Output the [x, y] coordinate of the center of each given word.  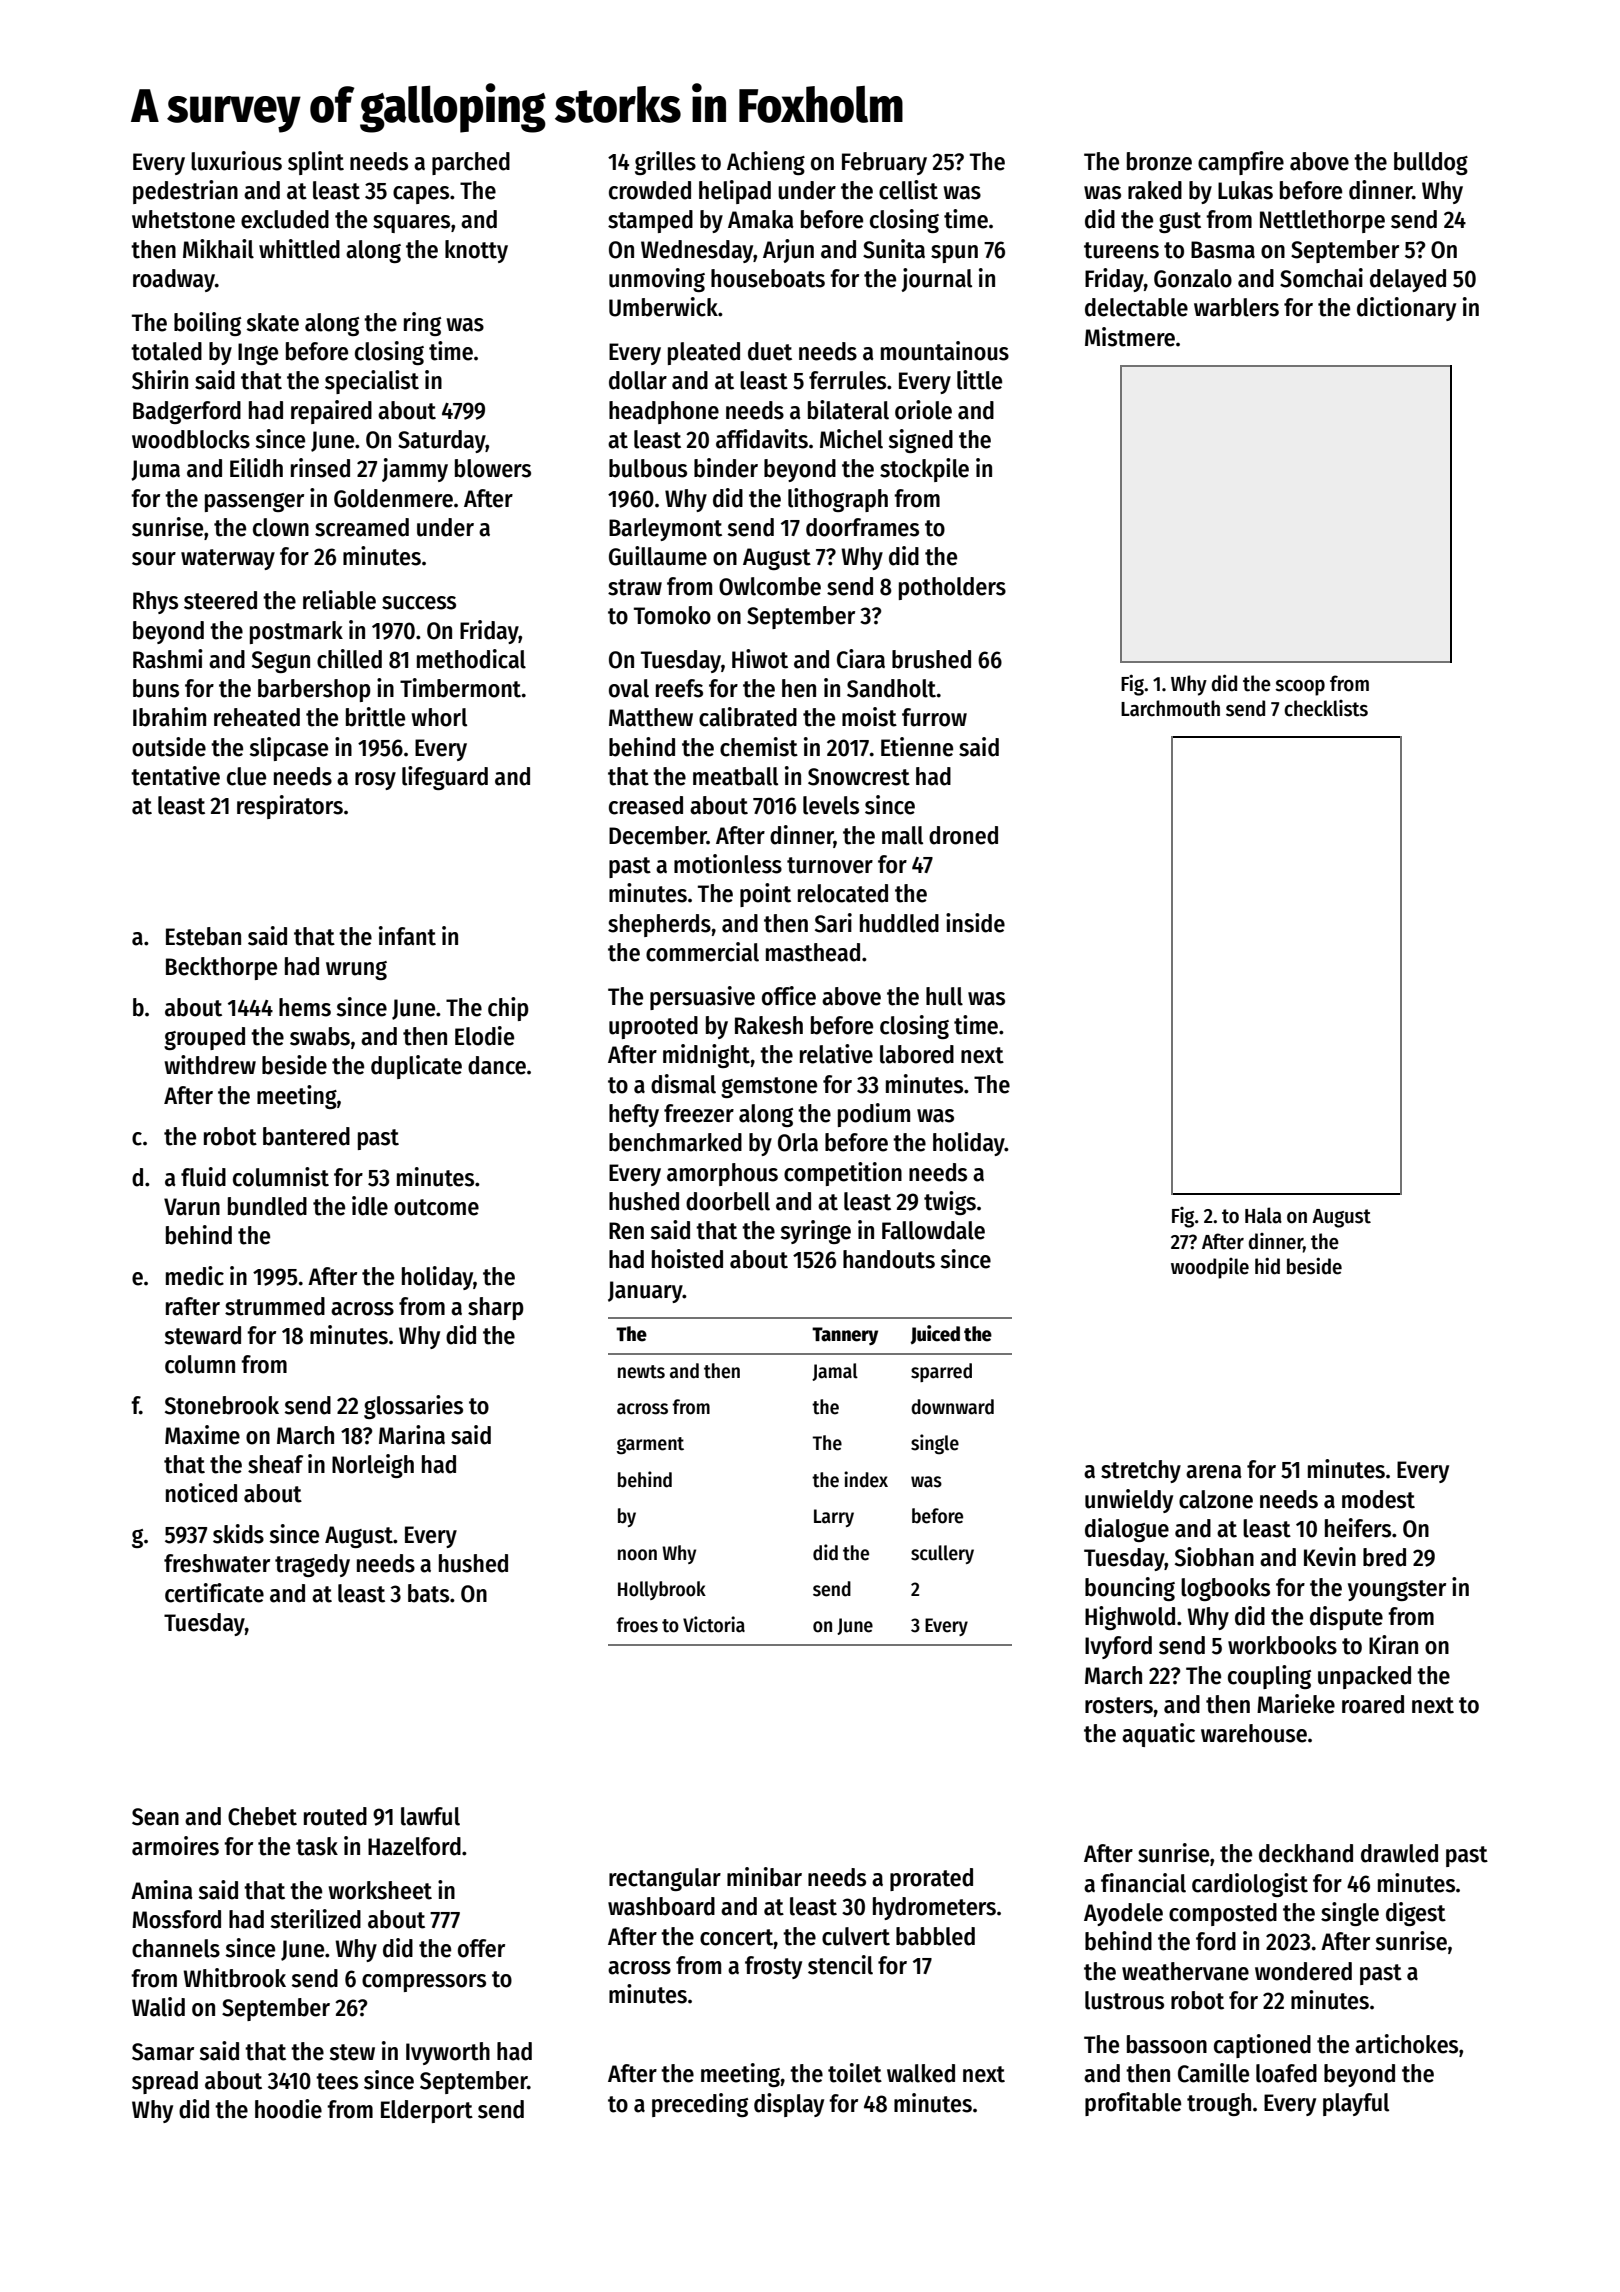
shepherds [659, 925]
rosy [375, 781]
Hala [1263, 1215]
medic [195, 1276]
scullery [942, 1554]
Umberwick [663, 307]
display [789, 2105]
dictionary [1406, 309]
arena [1214, 1472]
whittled [299, 249]
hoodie [288, 2109]
